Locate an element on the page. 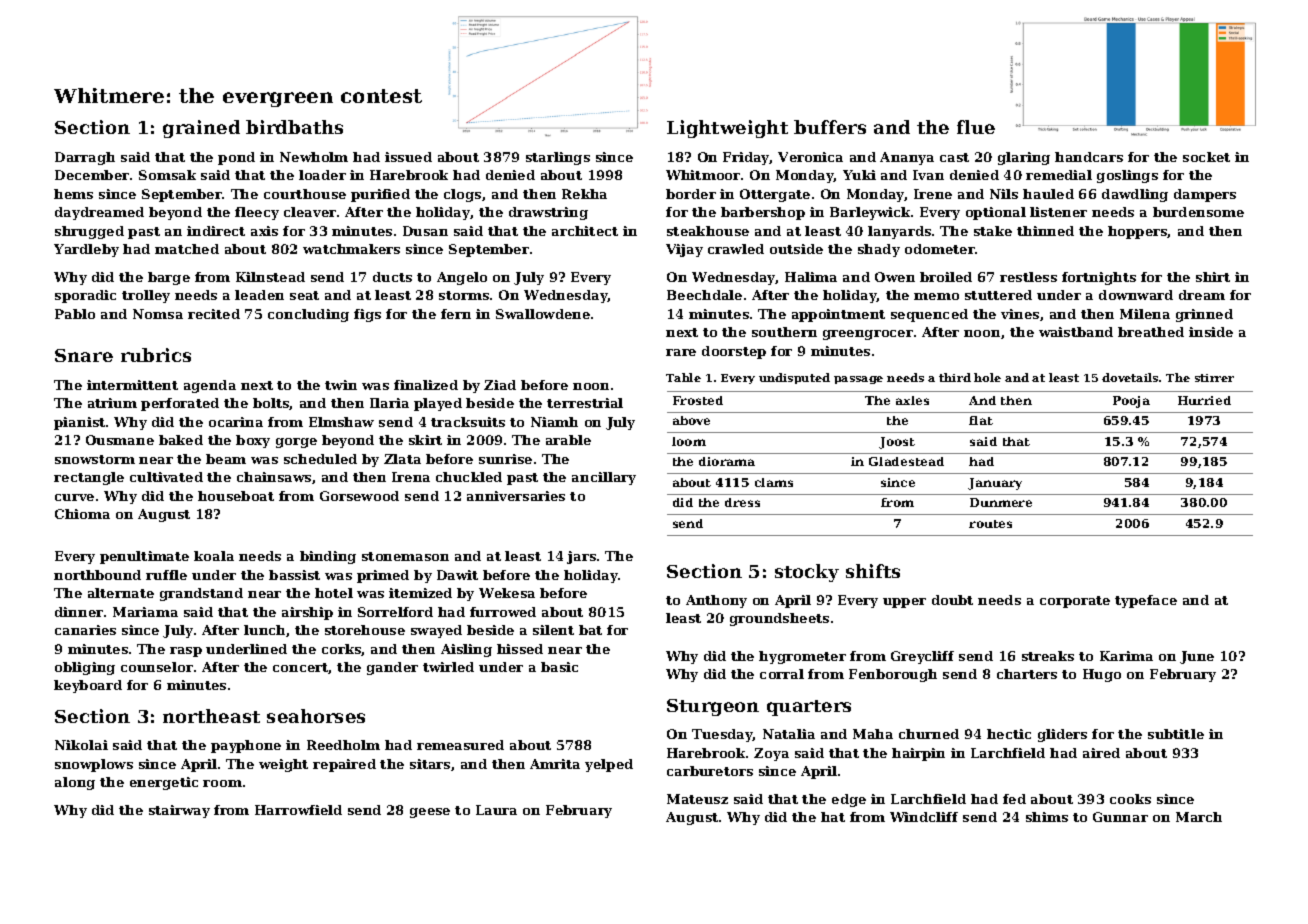 The image size is (1308, 924). burdensome is located at coordinates (1198, 212).
